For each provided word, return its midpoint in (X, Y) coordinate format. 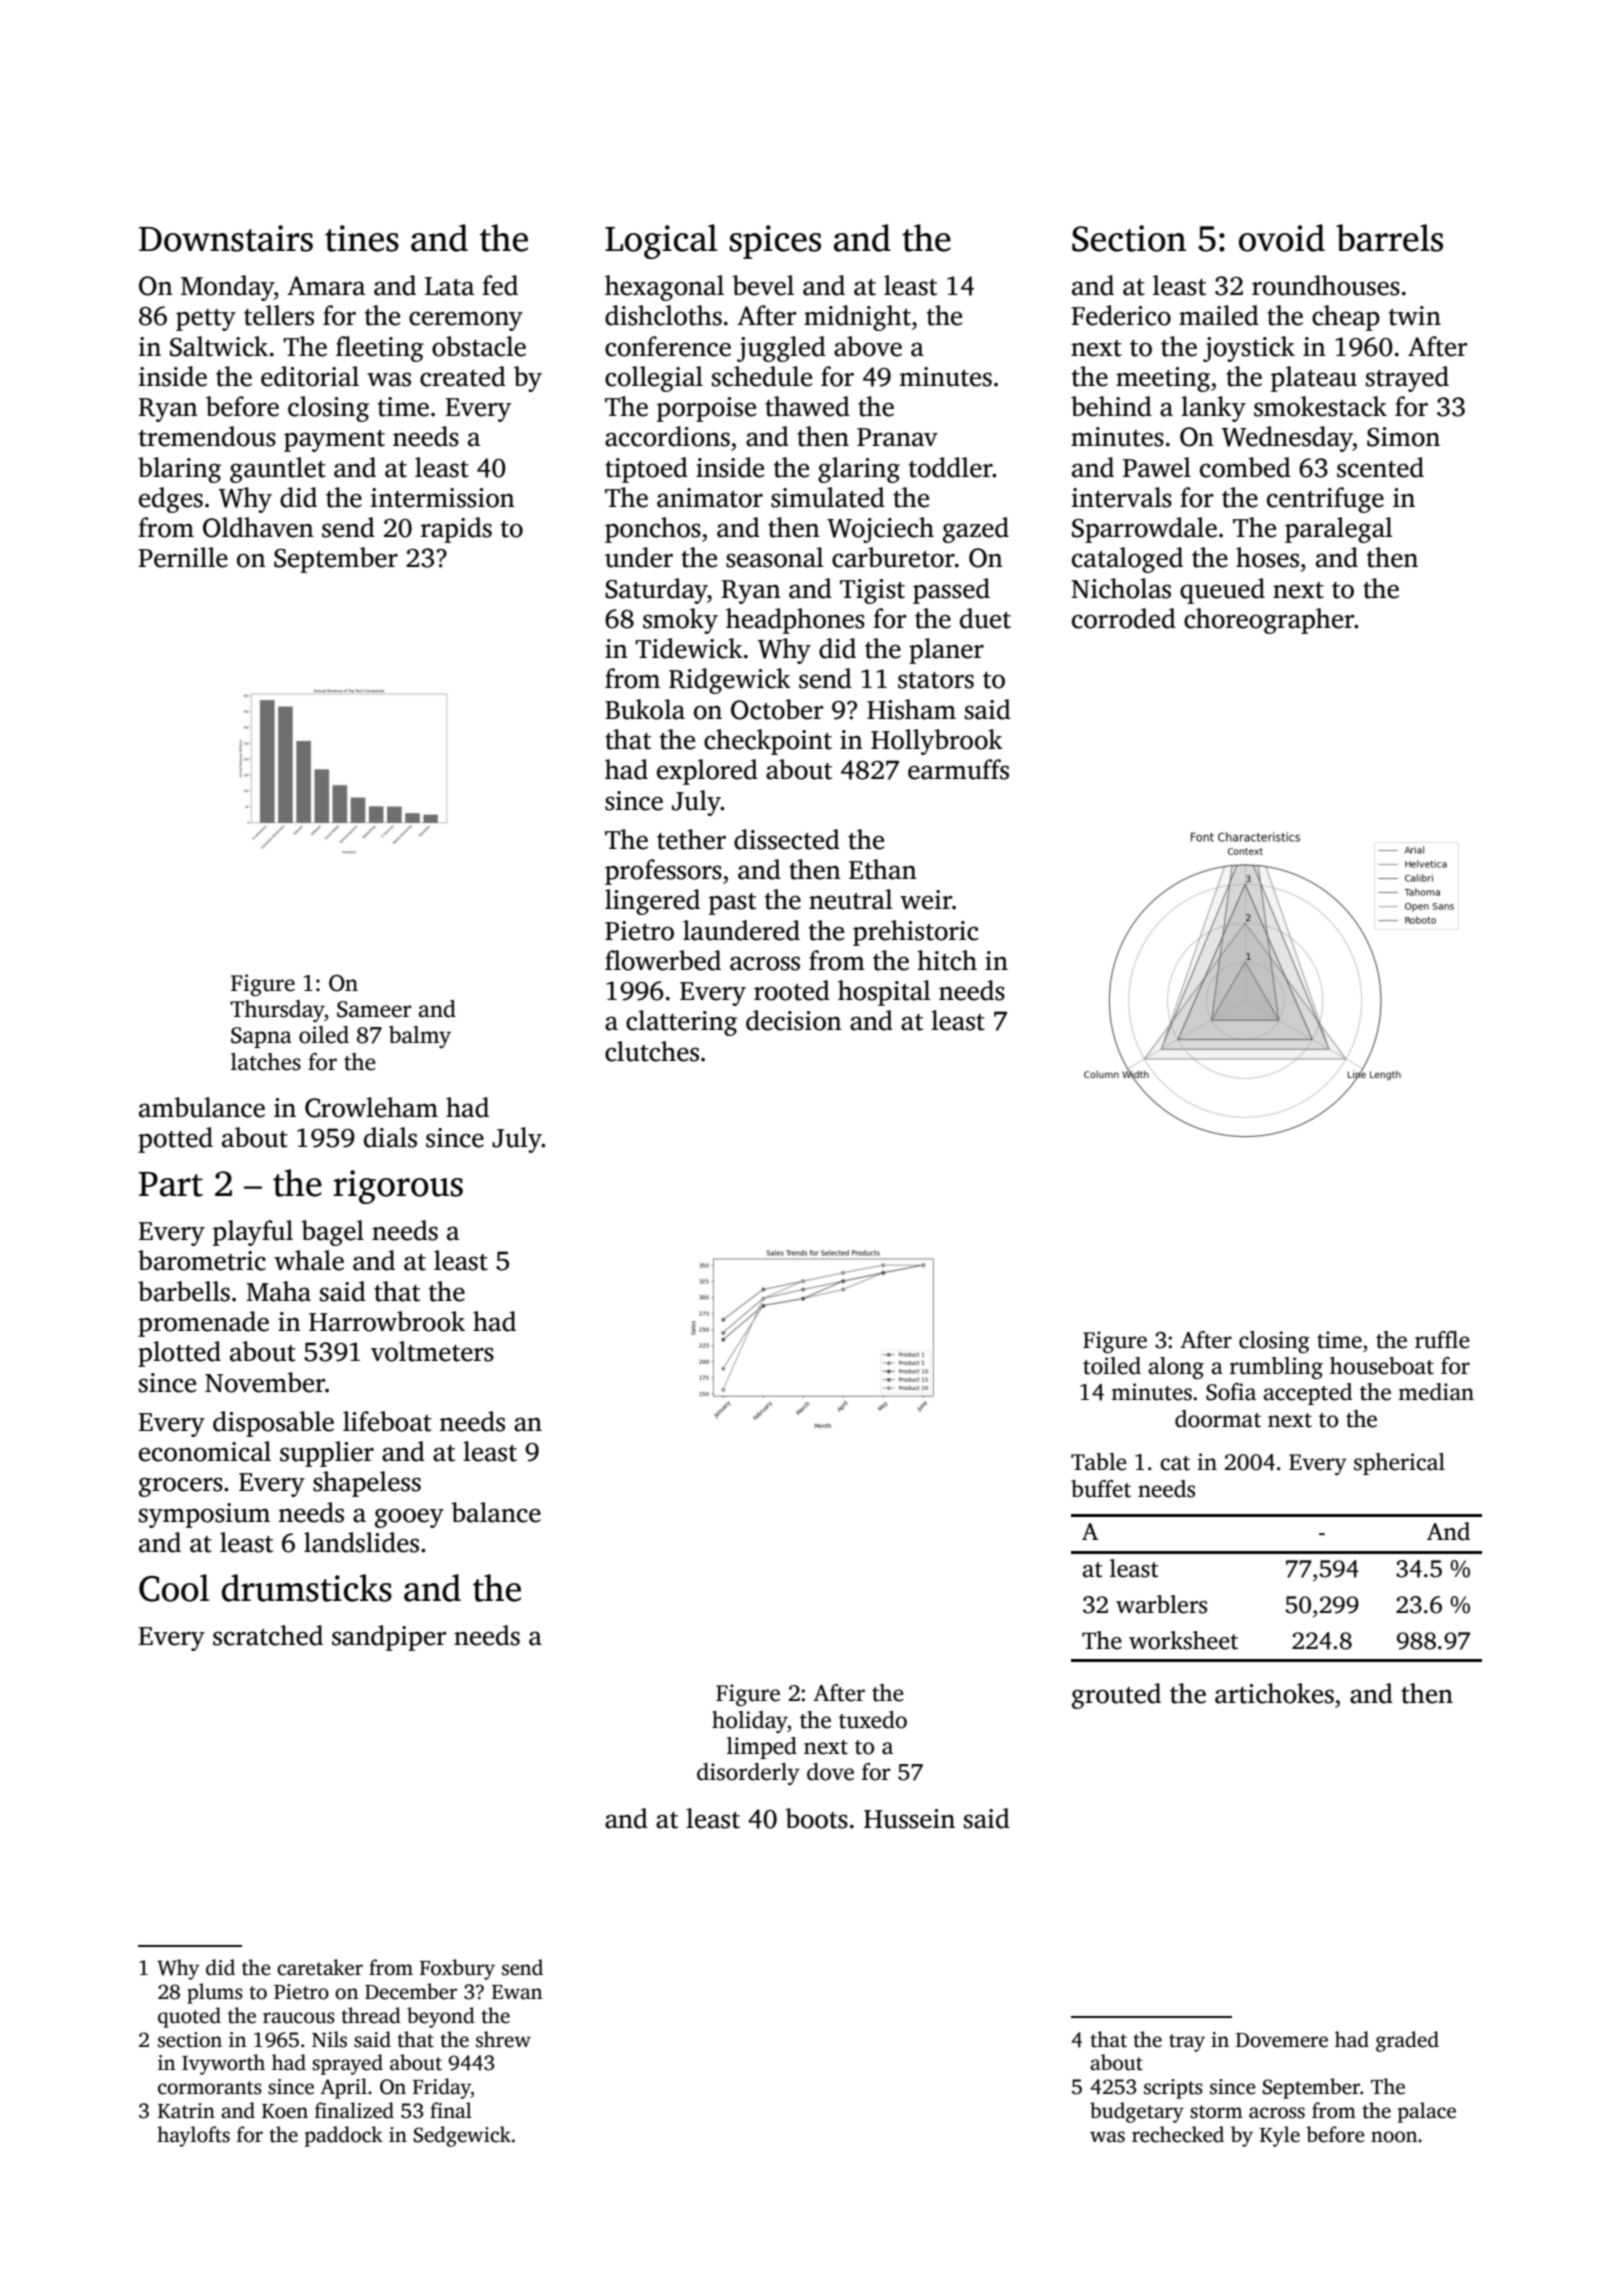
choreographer (1269, 621)
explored (707, 772)
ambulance (202, 1107)
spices (775, 242)
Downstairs (226, 238)
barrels (1389, 238)
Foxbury (457, 1969)
